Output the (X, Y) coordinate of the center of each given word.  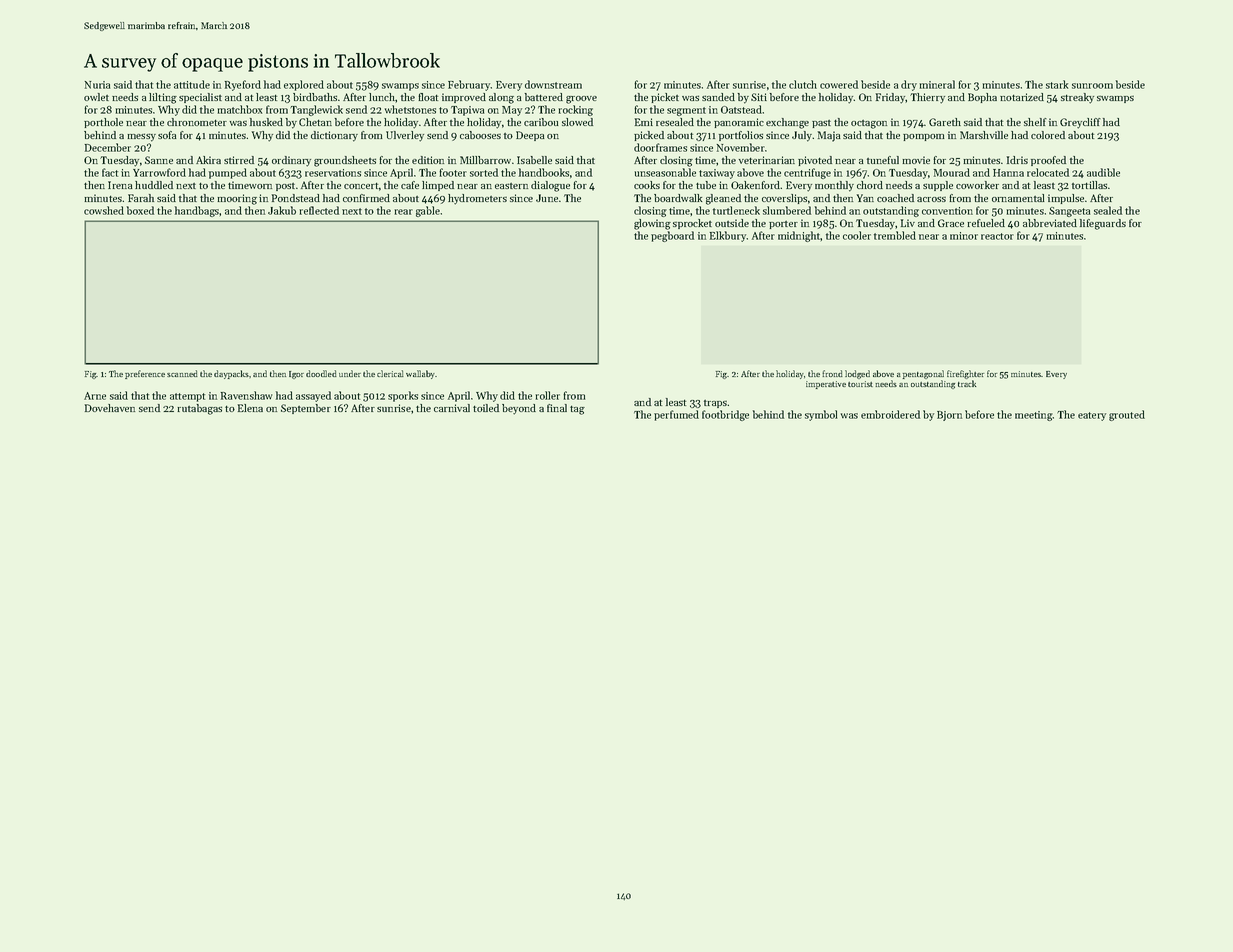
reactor (997, 236)
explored (304, 85)
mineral (937, 84)
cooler (857, 235)
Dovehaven (110, 408)
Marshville (984, 135)
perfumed (676, 415)
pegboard (672, 236)
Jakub (282, 210)
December (108, 147)
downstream (553, 84)
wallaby (421, 374)
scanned (182, 373)
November (741, 147)
